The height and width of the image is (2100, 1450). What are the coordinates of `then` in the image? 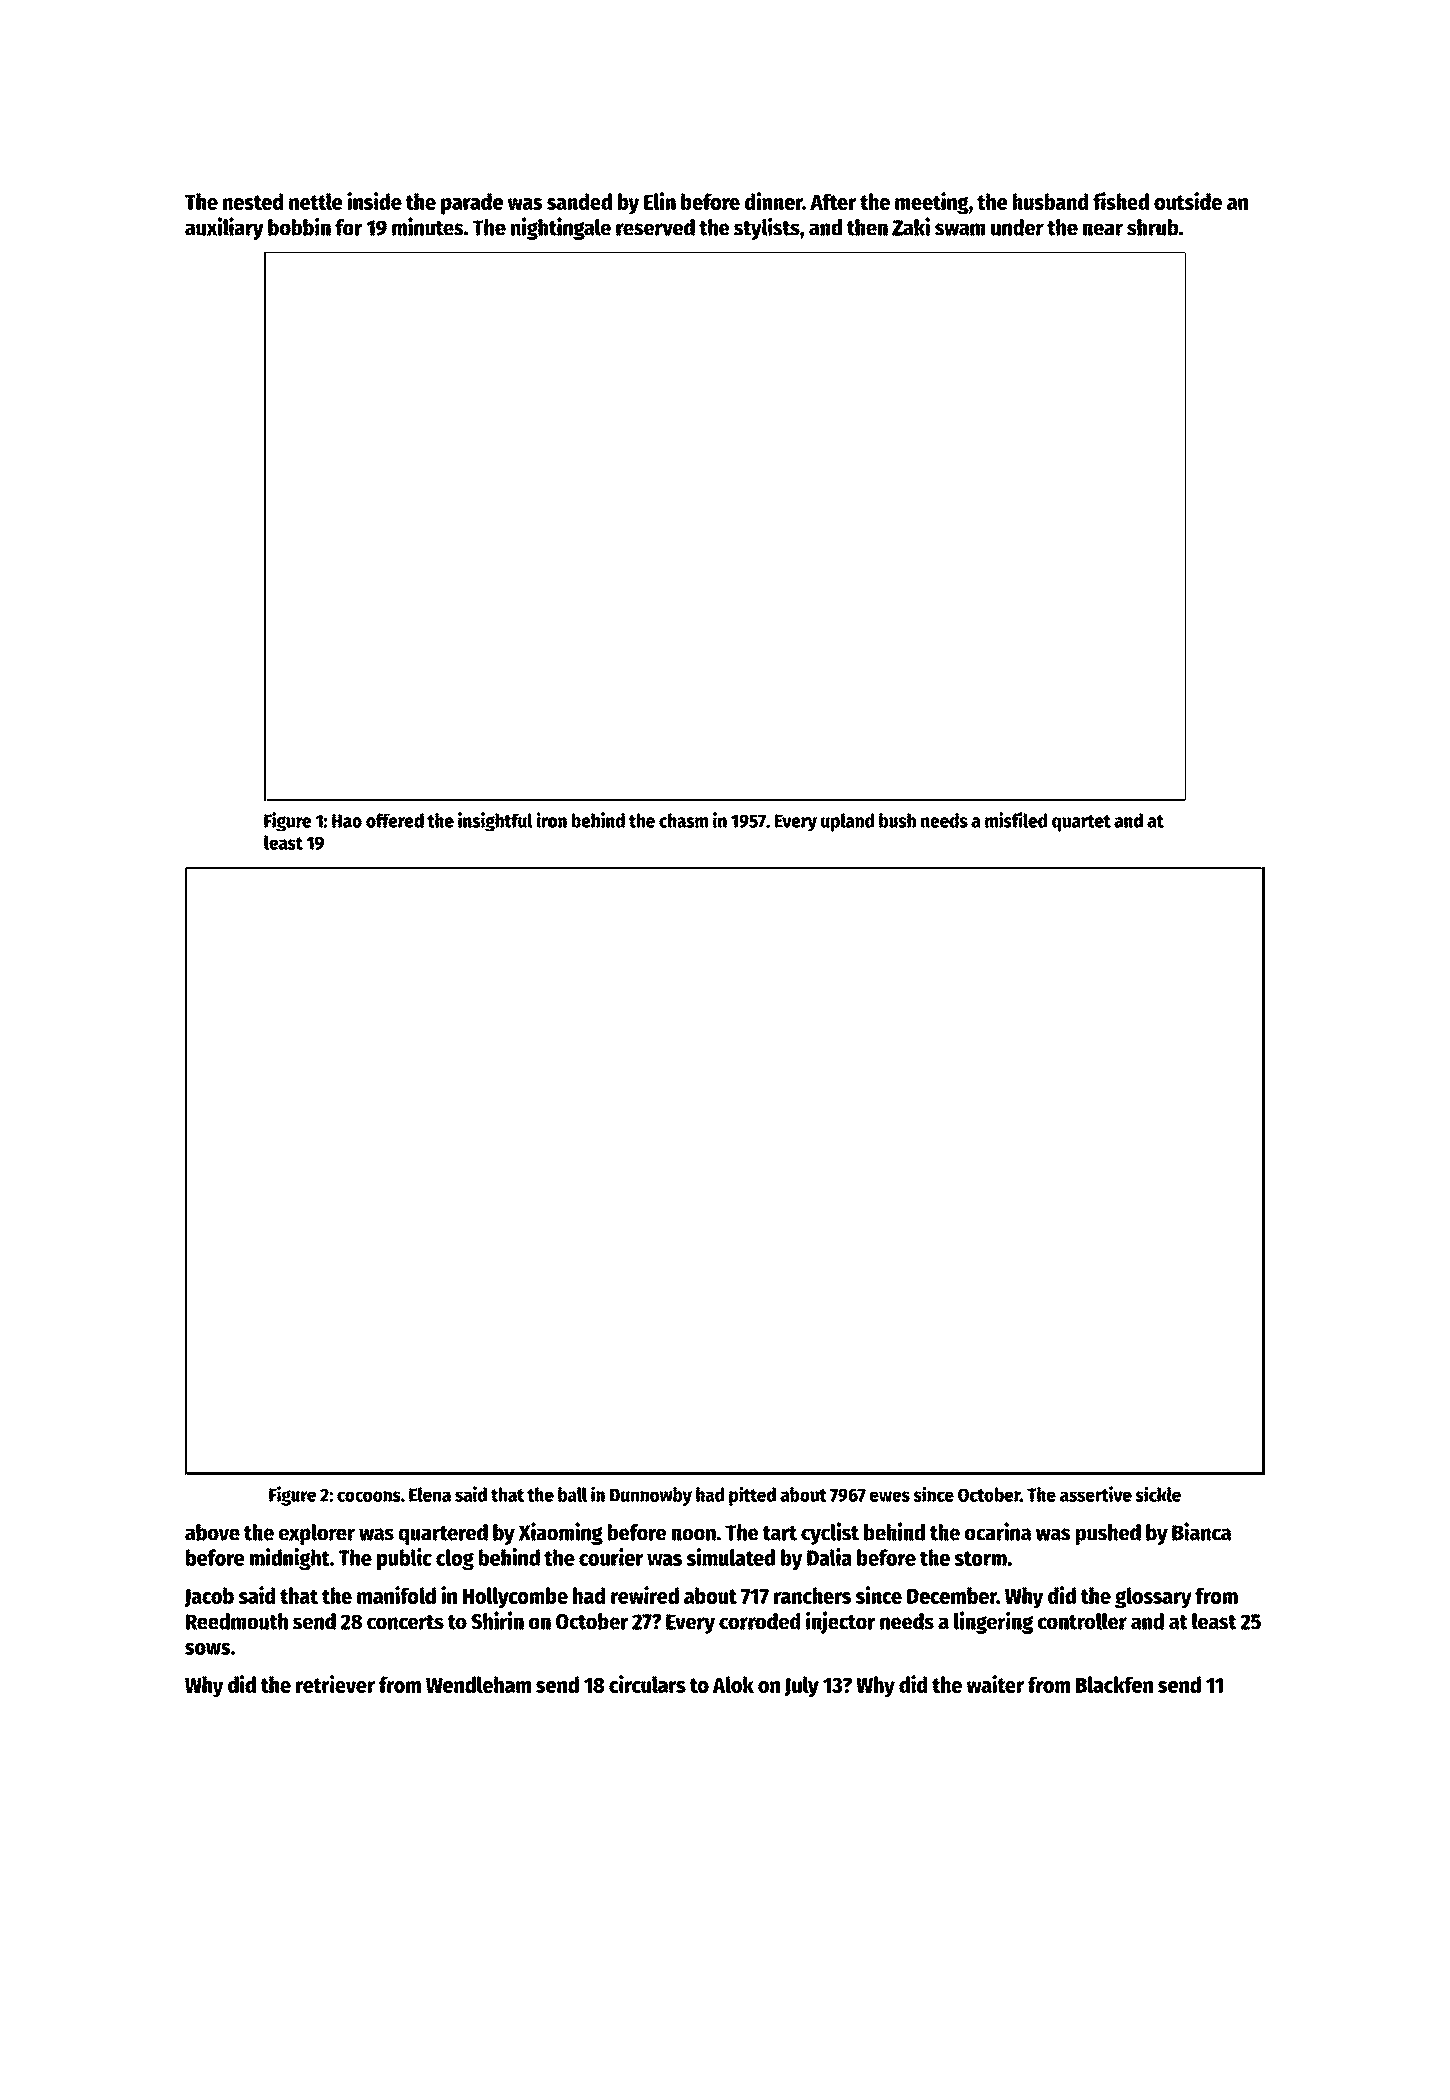 It's located at (867, 227).
